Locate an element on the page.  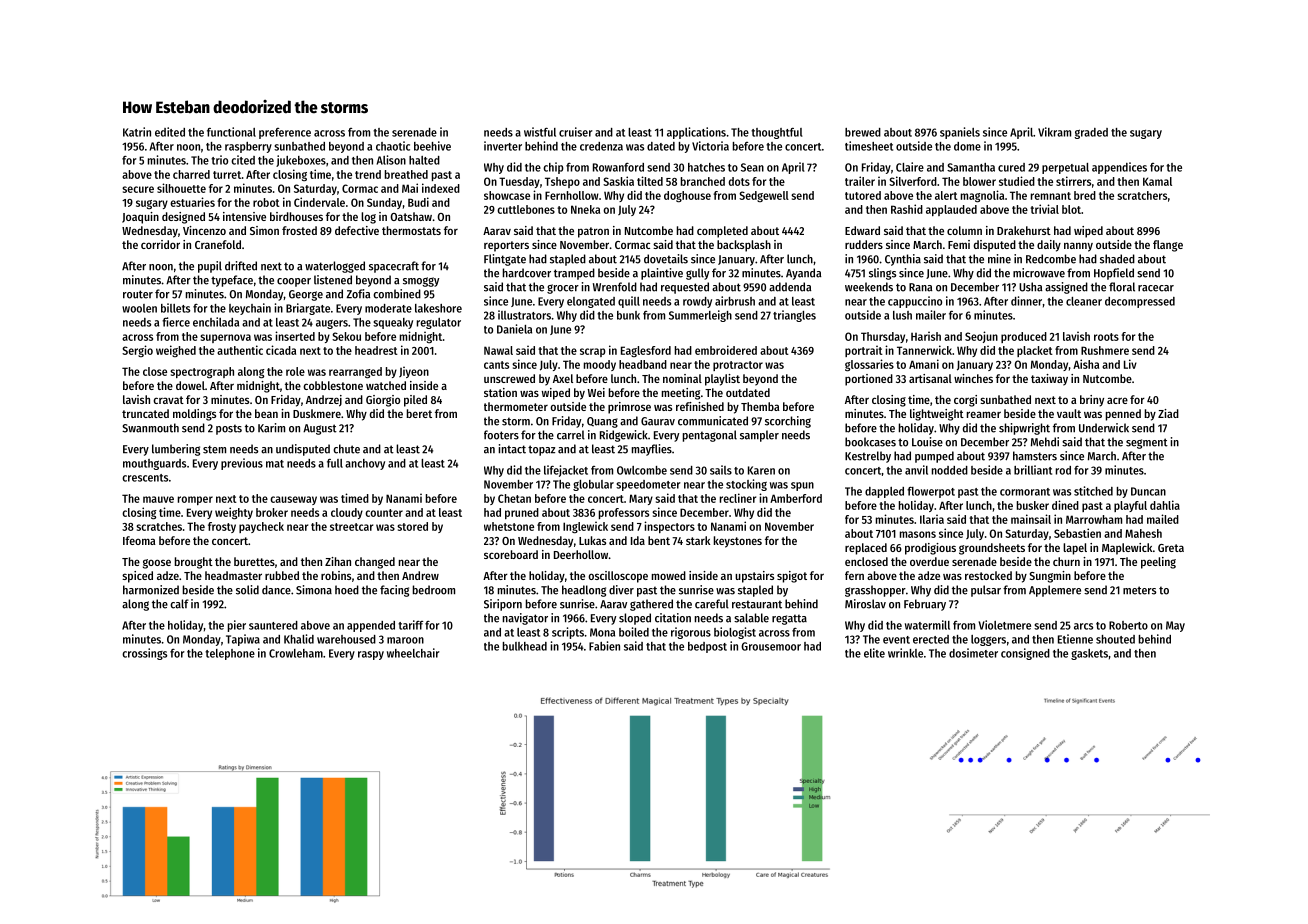
goose is located at coordinates (157, 564).
